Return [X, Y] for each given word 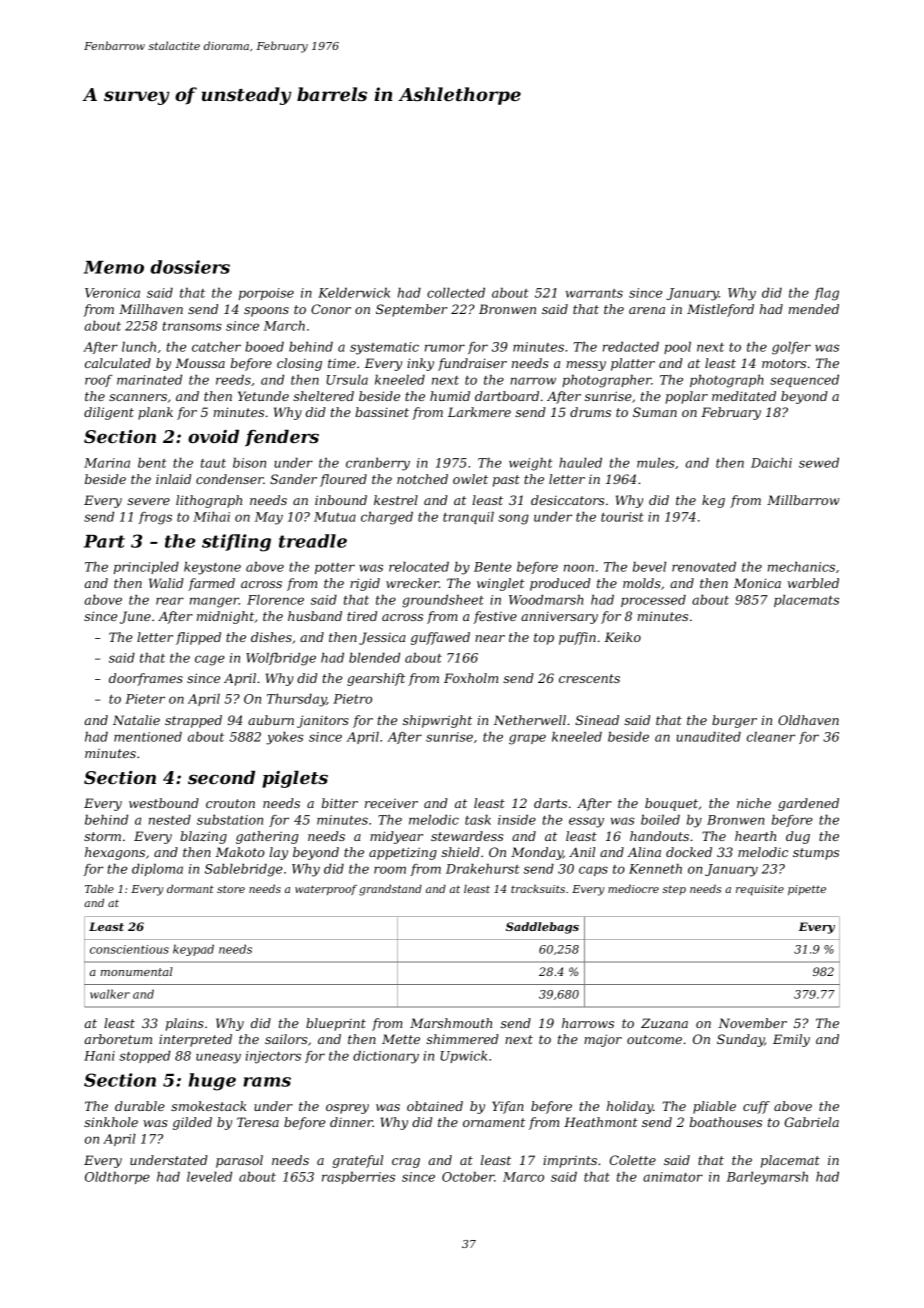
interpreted [195, 1040]
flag [826, 294]
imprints [570, 1161]
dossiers [190, 267]
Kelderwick [354, 293]
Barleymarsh [767, 1178]
